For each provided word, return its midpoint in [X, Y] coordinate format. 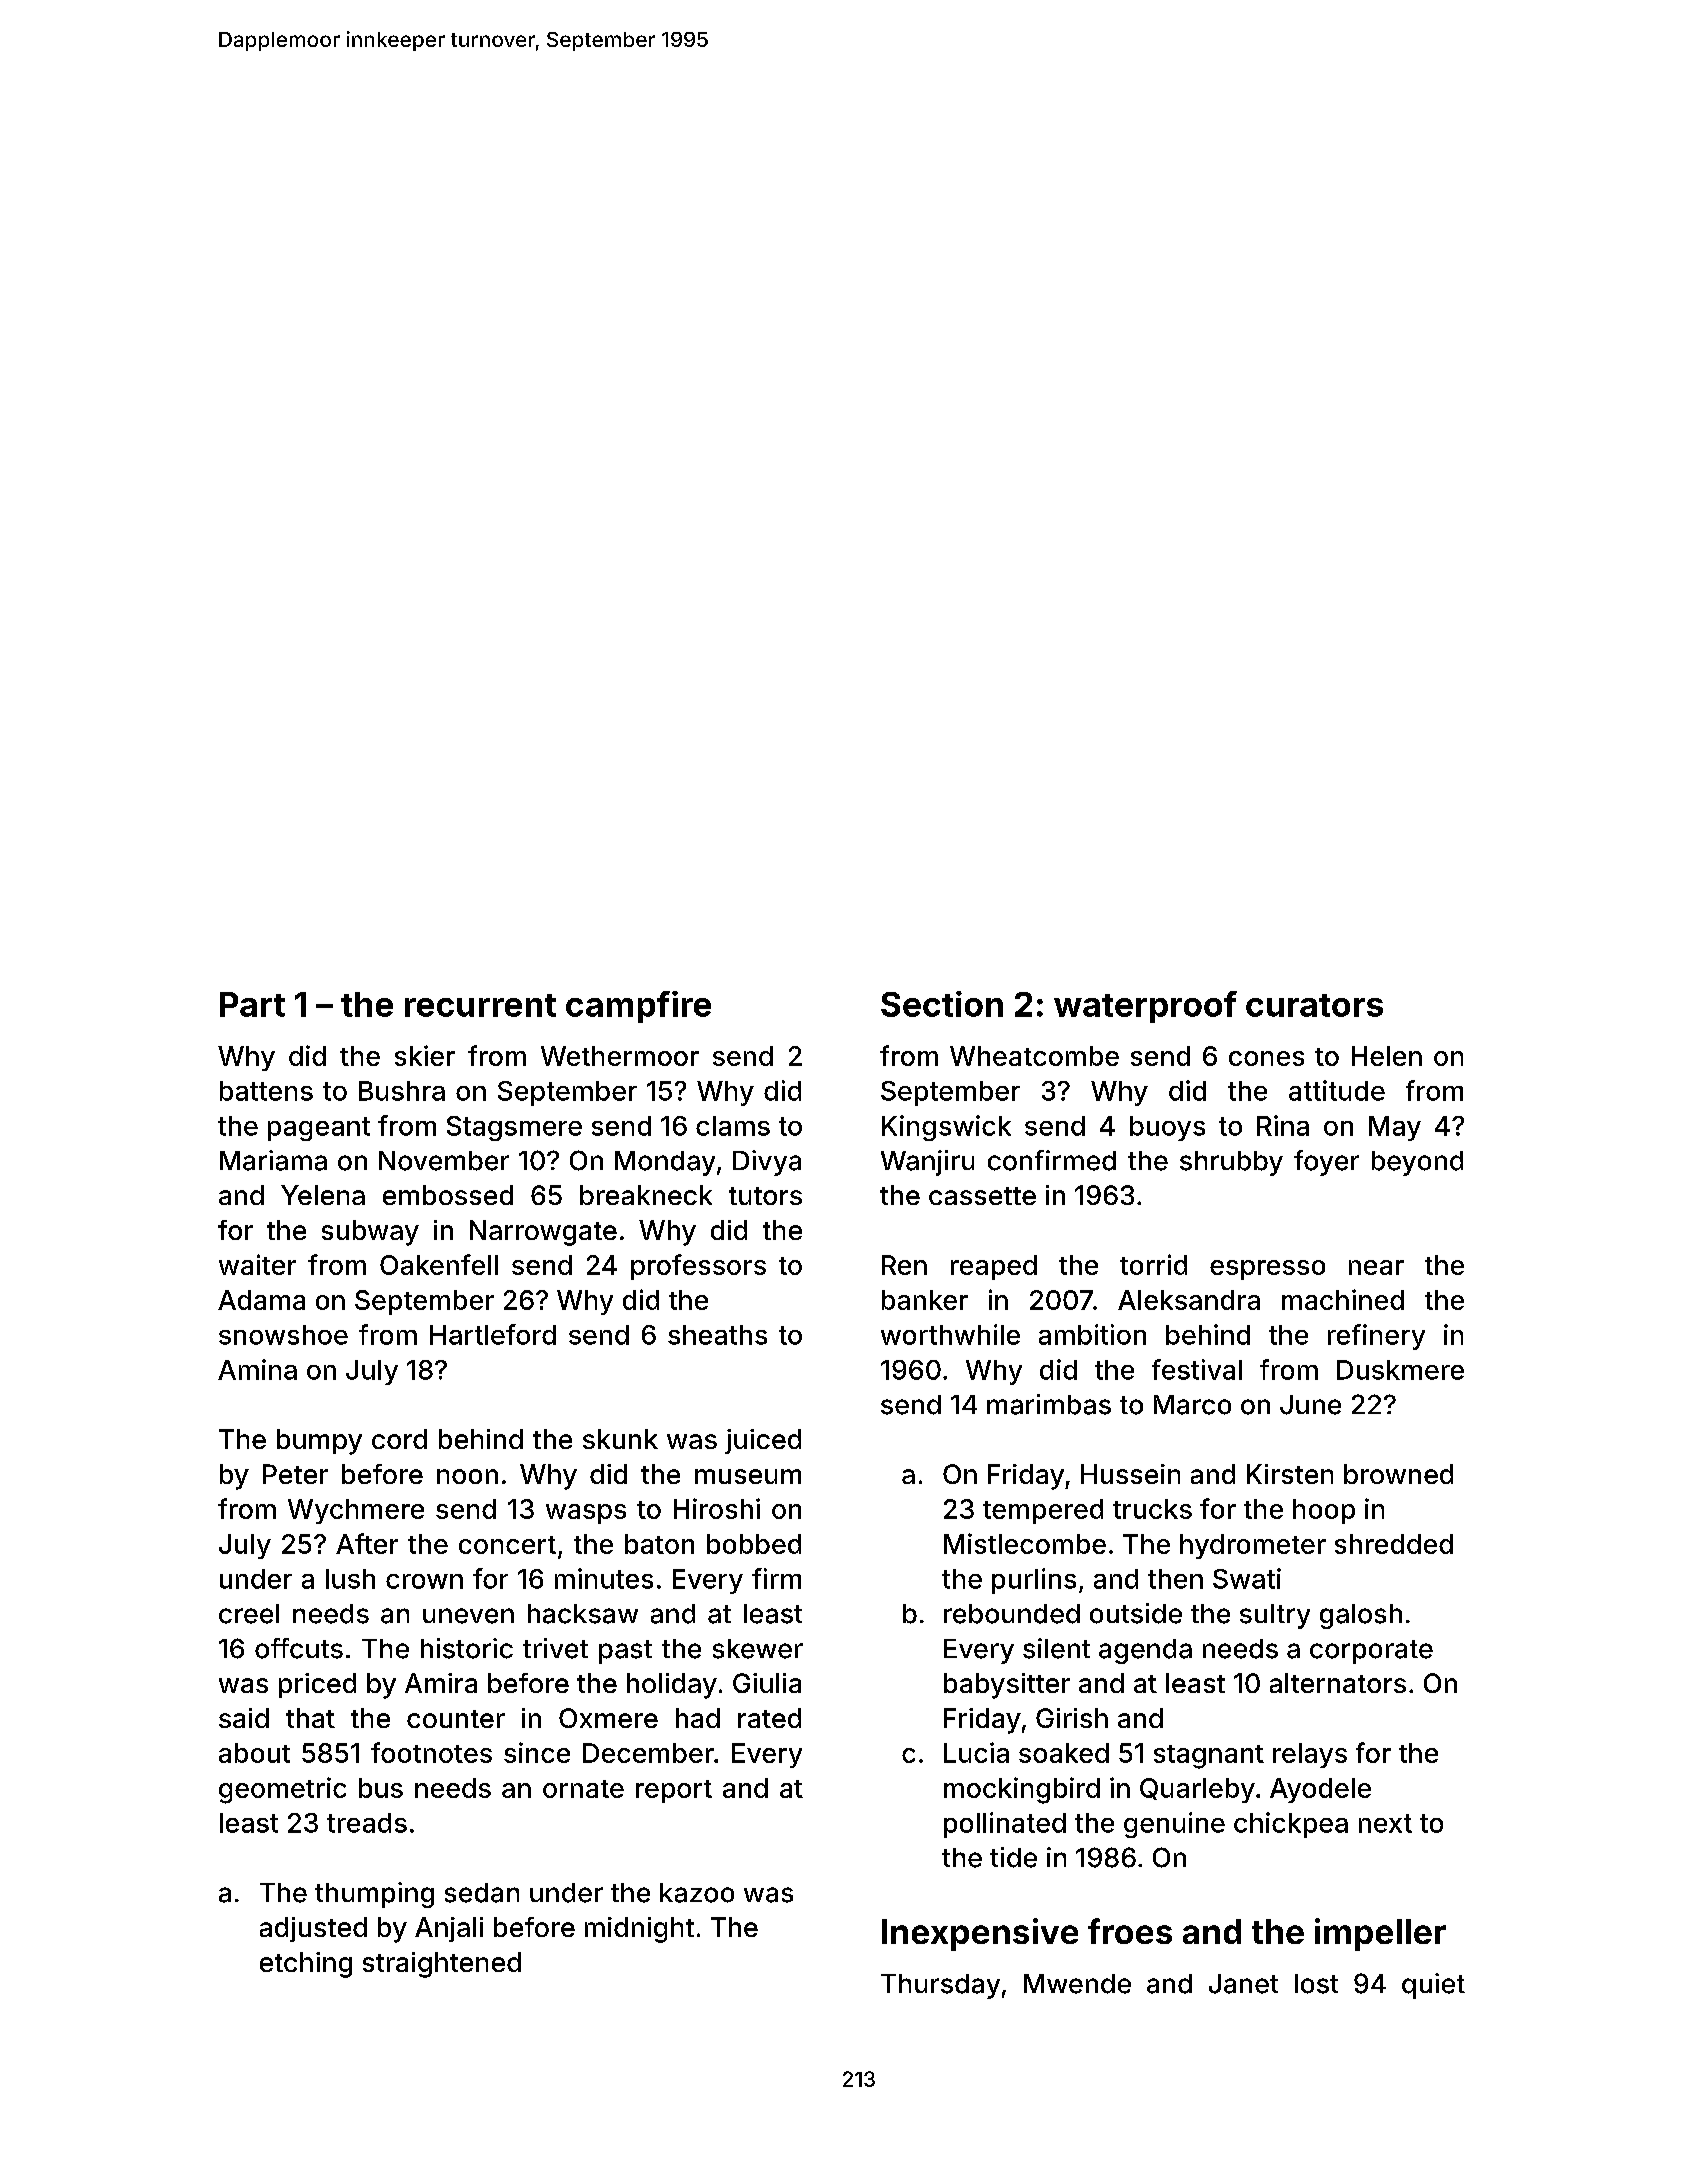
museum [748, 1476]
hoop [1324, 1511]
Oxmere [608, 1718]
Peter [295, 1474]
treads [367, 1823]
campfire [638, 1007]
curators [1314, 1005]
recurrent [480, 1005]
